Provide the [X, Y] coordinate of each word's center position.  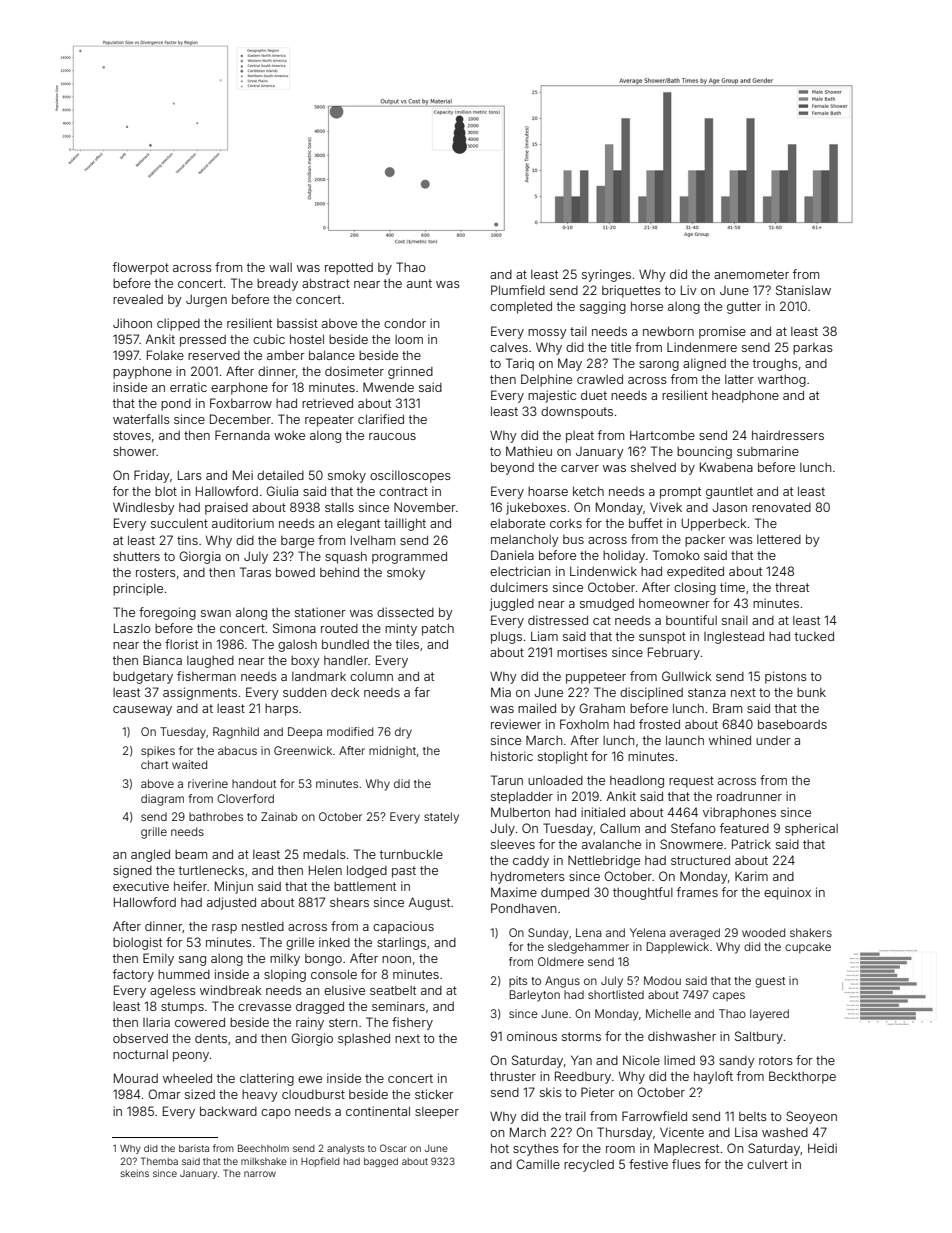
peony [191, 1057]
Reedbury [583, 1077]
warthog [782, 381]
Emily [158, 959]
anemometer [751, 274]
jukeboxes [536, 508]
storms [581, 1036]
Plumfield [518, 290]
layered [769, 1015]
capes [729, 996]
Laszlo [132, 628]
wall [280, 267]
